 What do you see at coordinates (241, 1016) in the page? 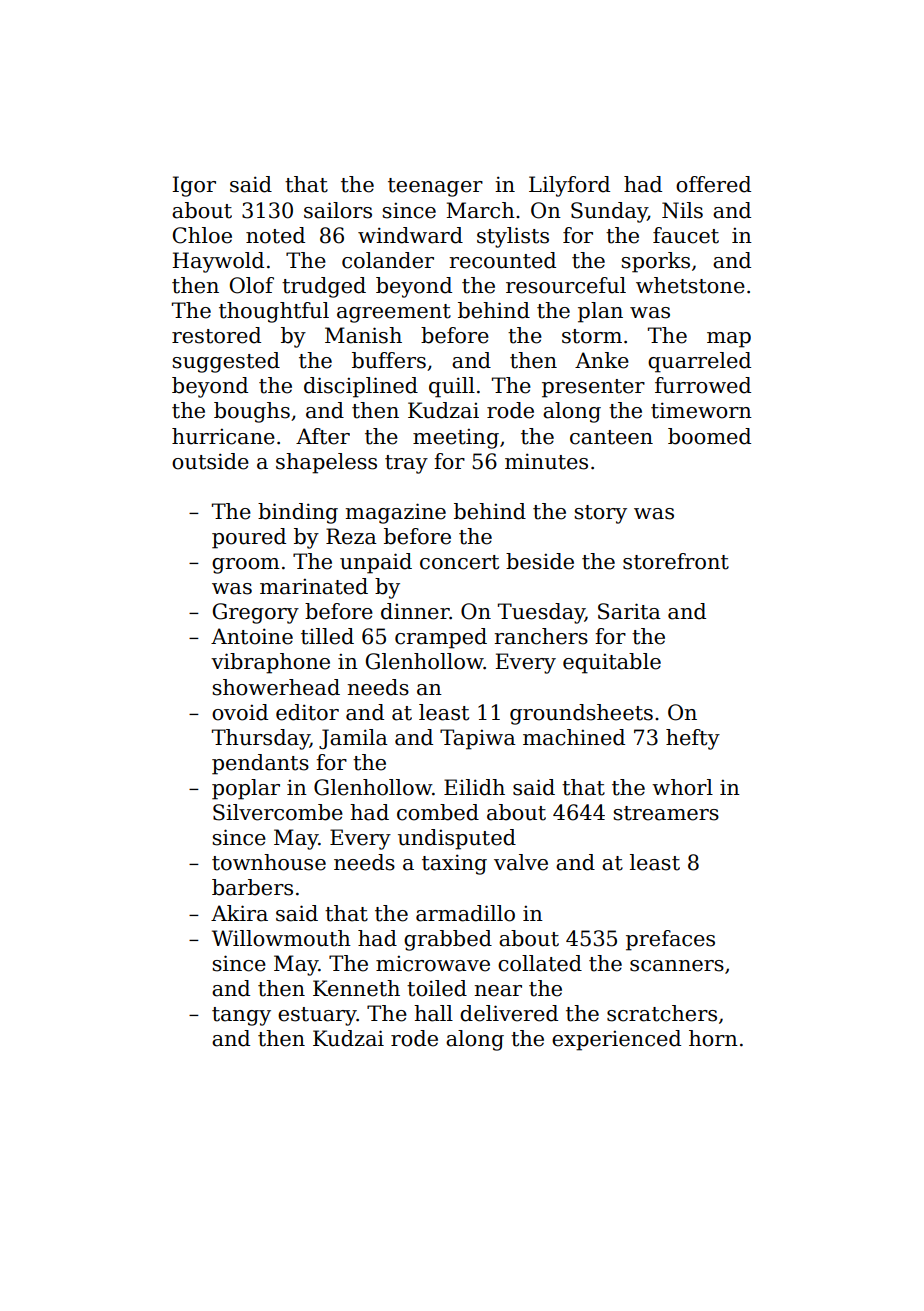
I see `tangy` at bounding box center [241, 1016].
